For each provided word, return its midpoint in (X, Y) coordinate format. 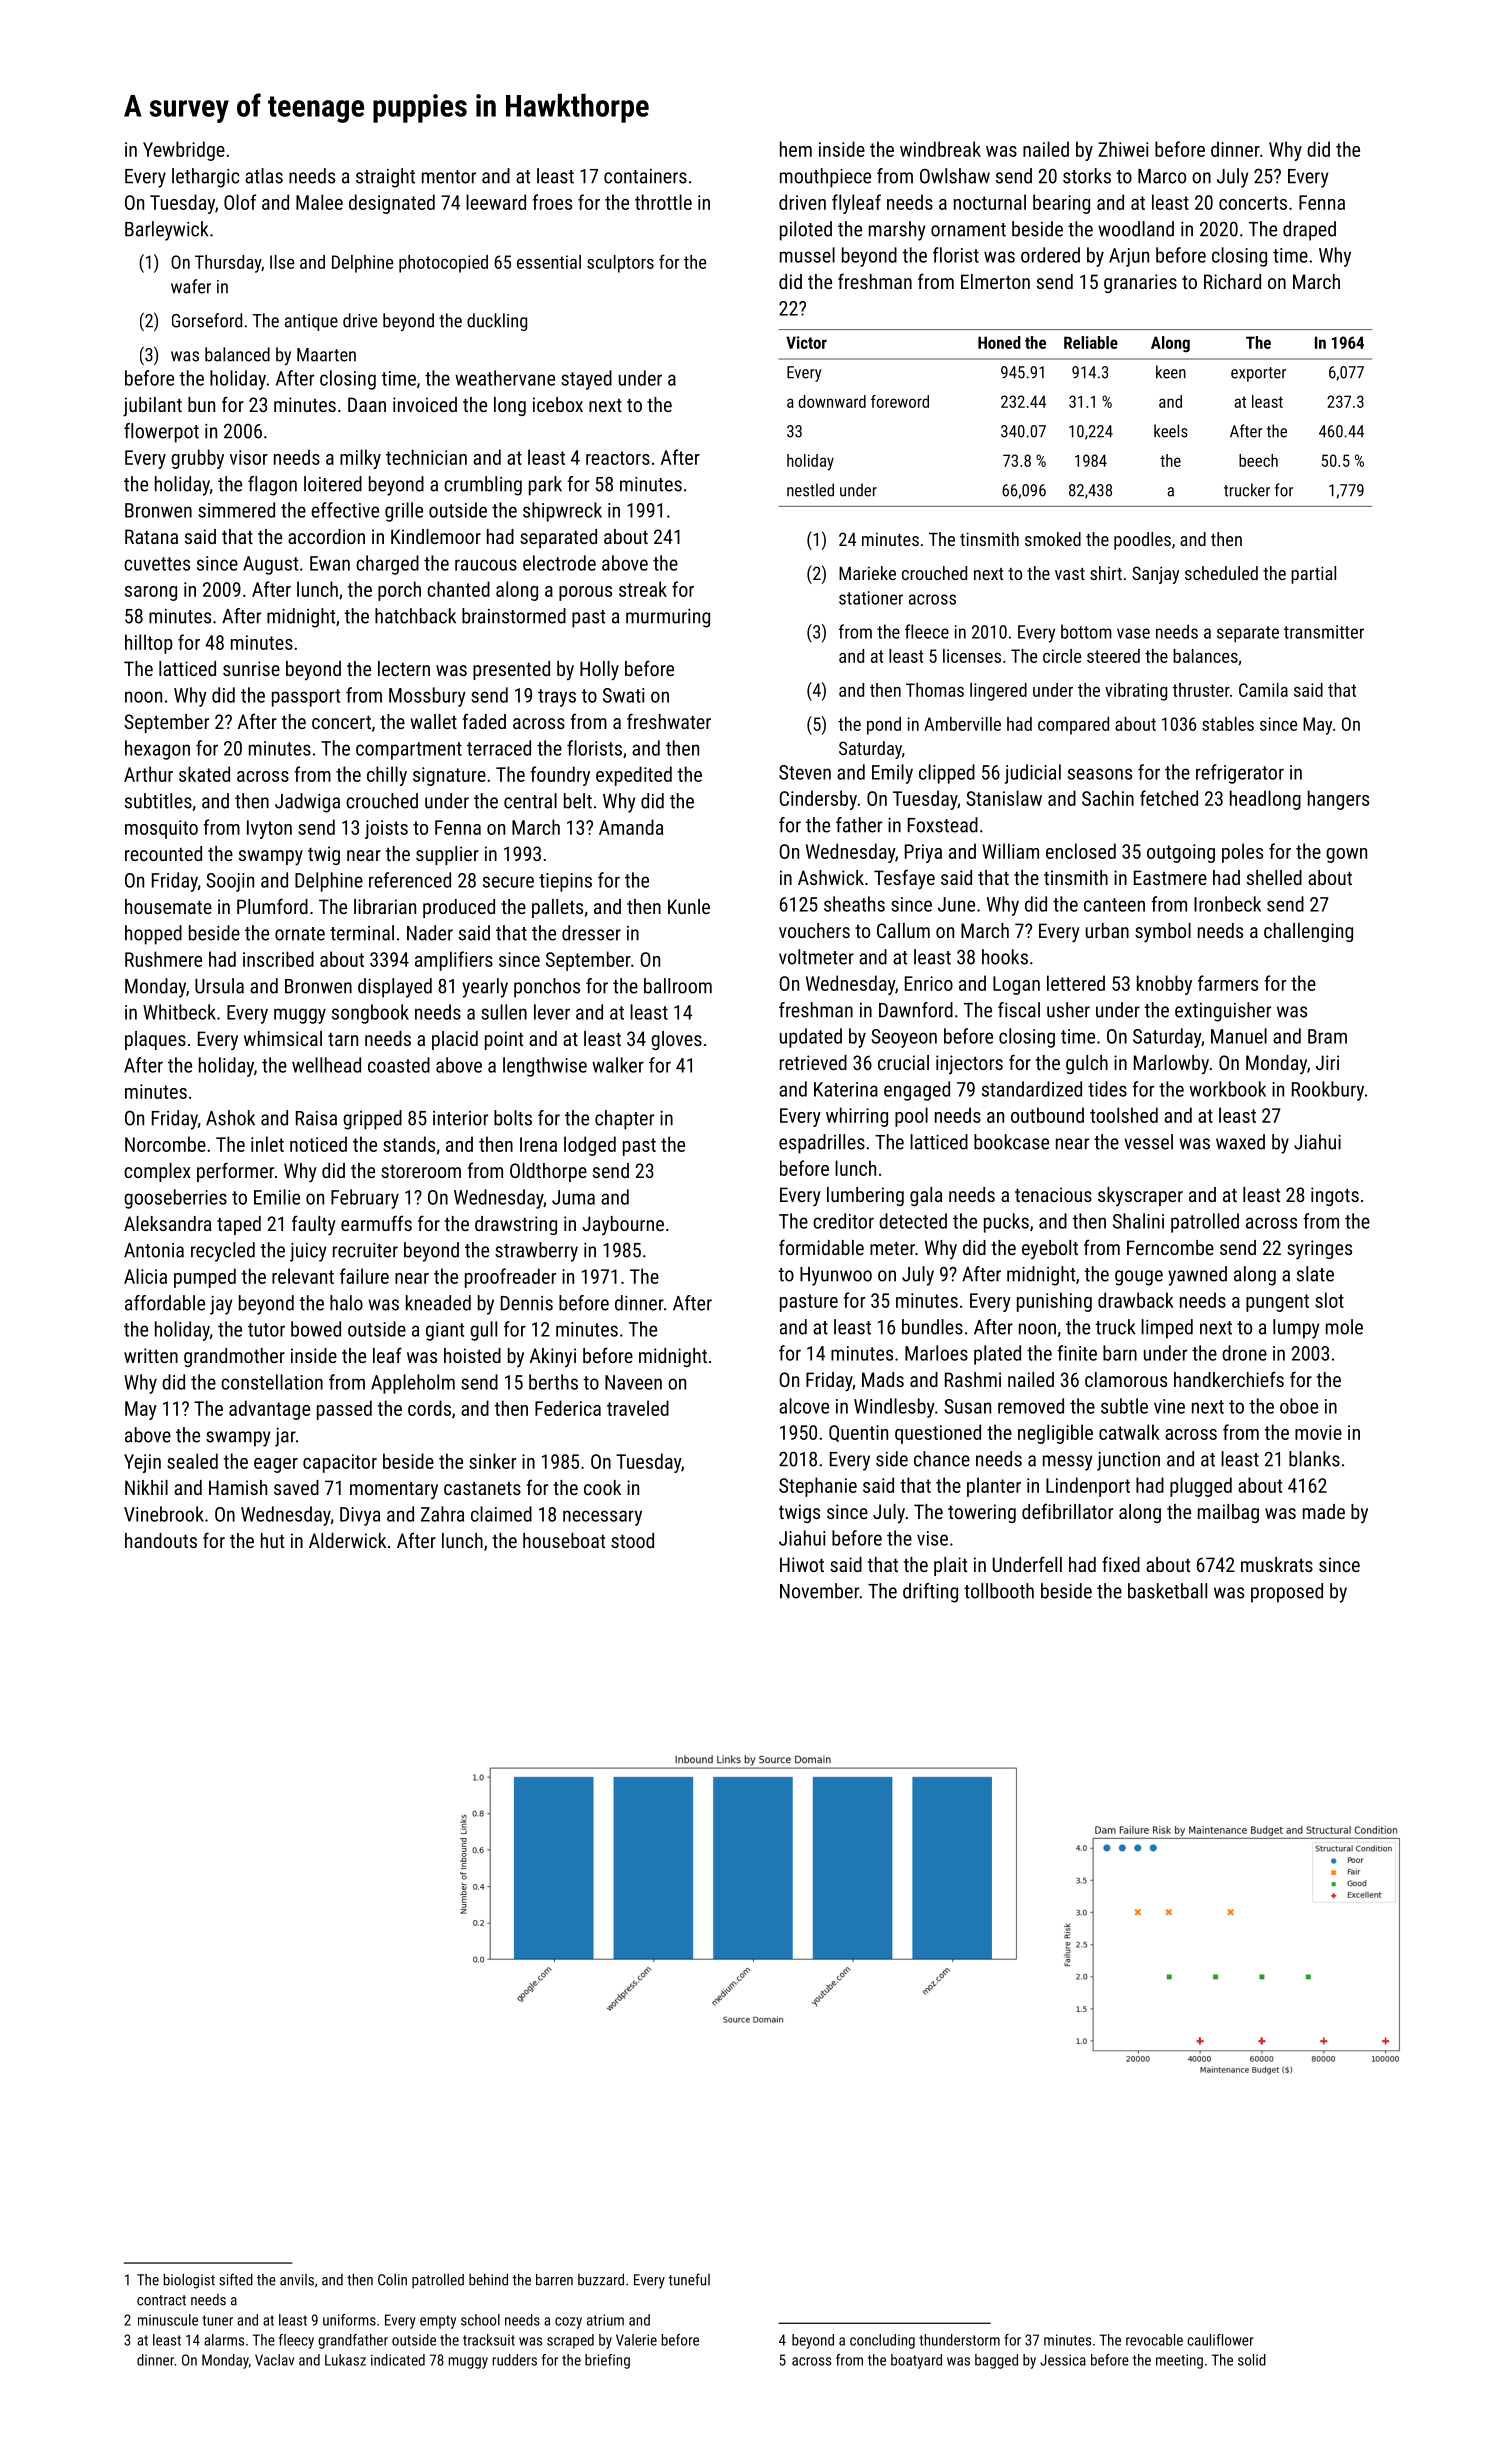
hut (272, 1540)
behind (488, 2279)
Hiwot (802, 1564)
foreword (900, 401)
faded (484, 721)
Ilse (282, 262)
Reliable (1091, 342)
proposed (1287, 1593)
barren (554, 2279)
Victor (806, 342)
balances (1205, 656)
